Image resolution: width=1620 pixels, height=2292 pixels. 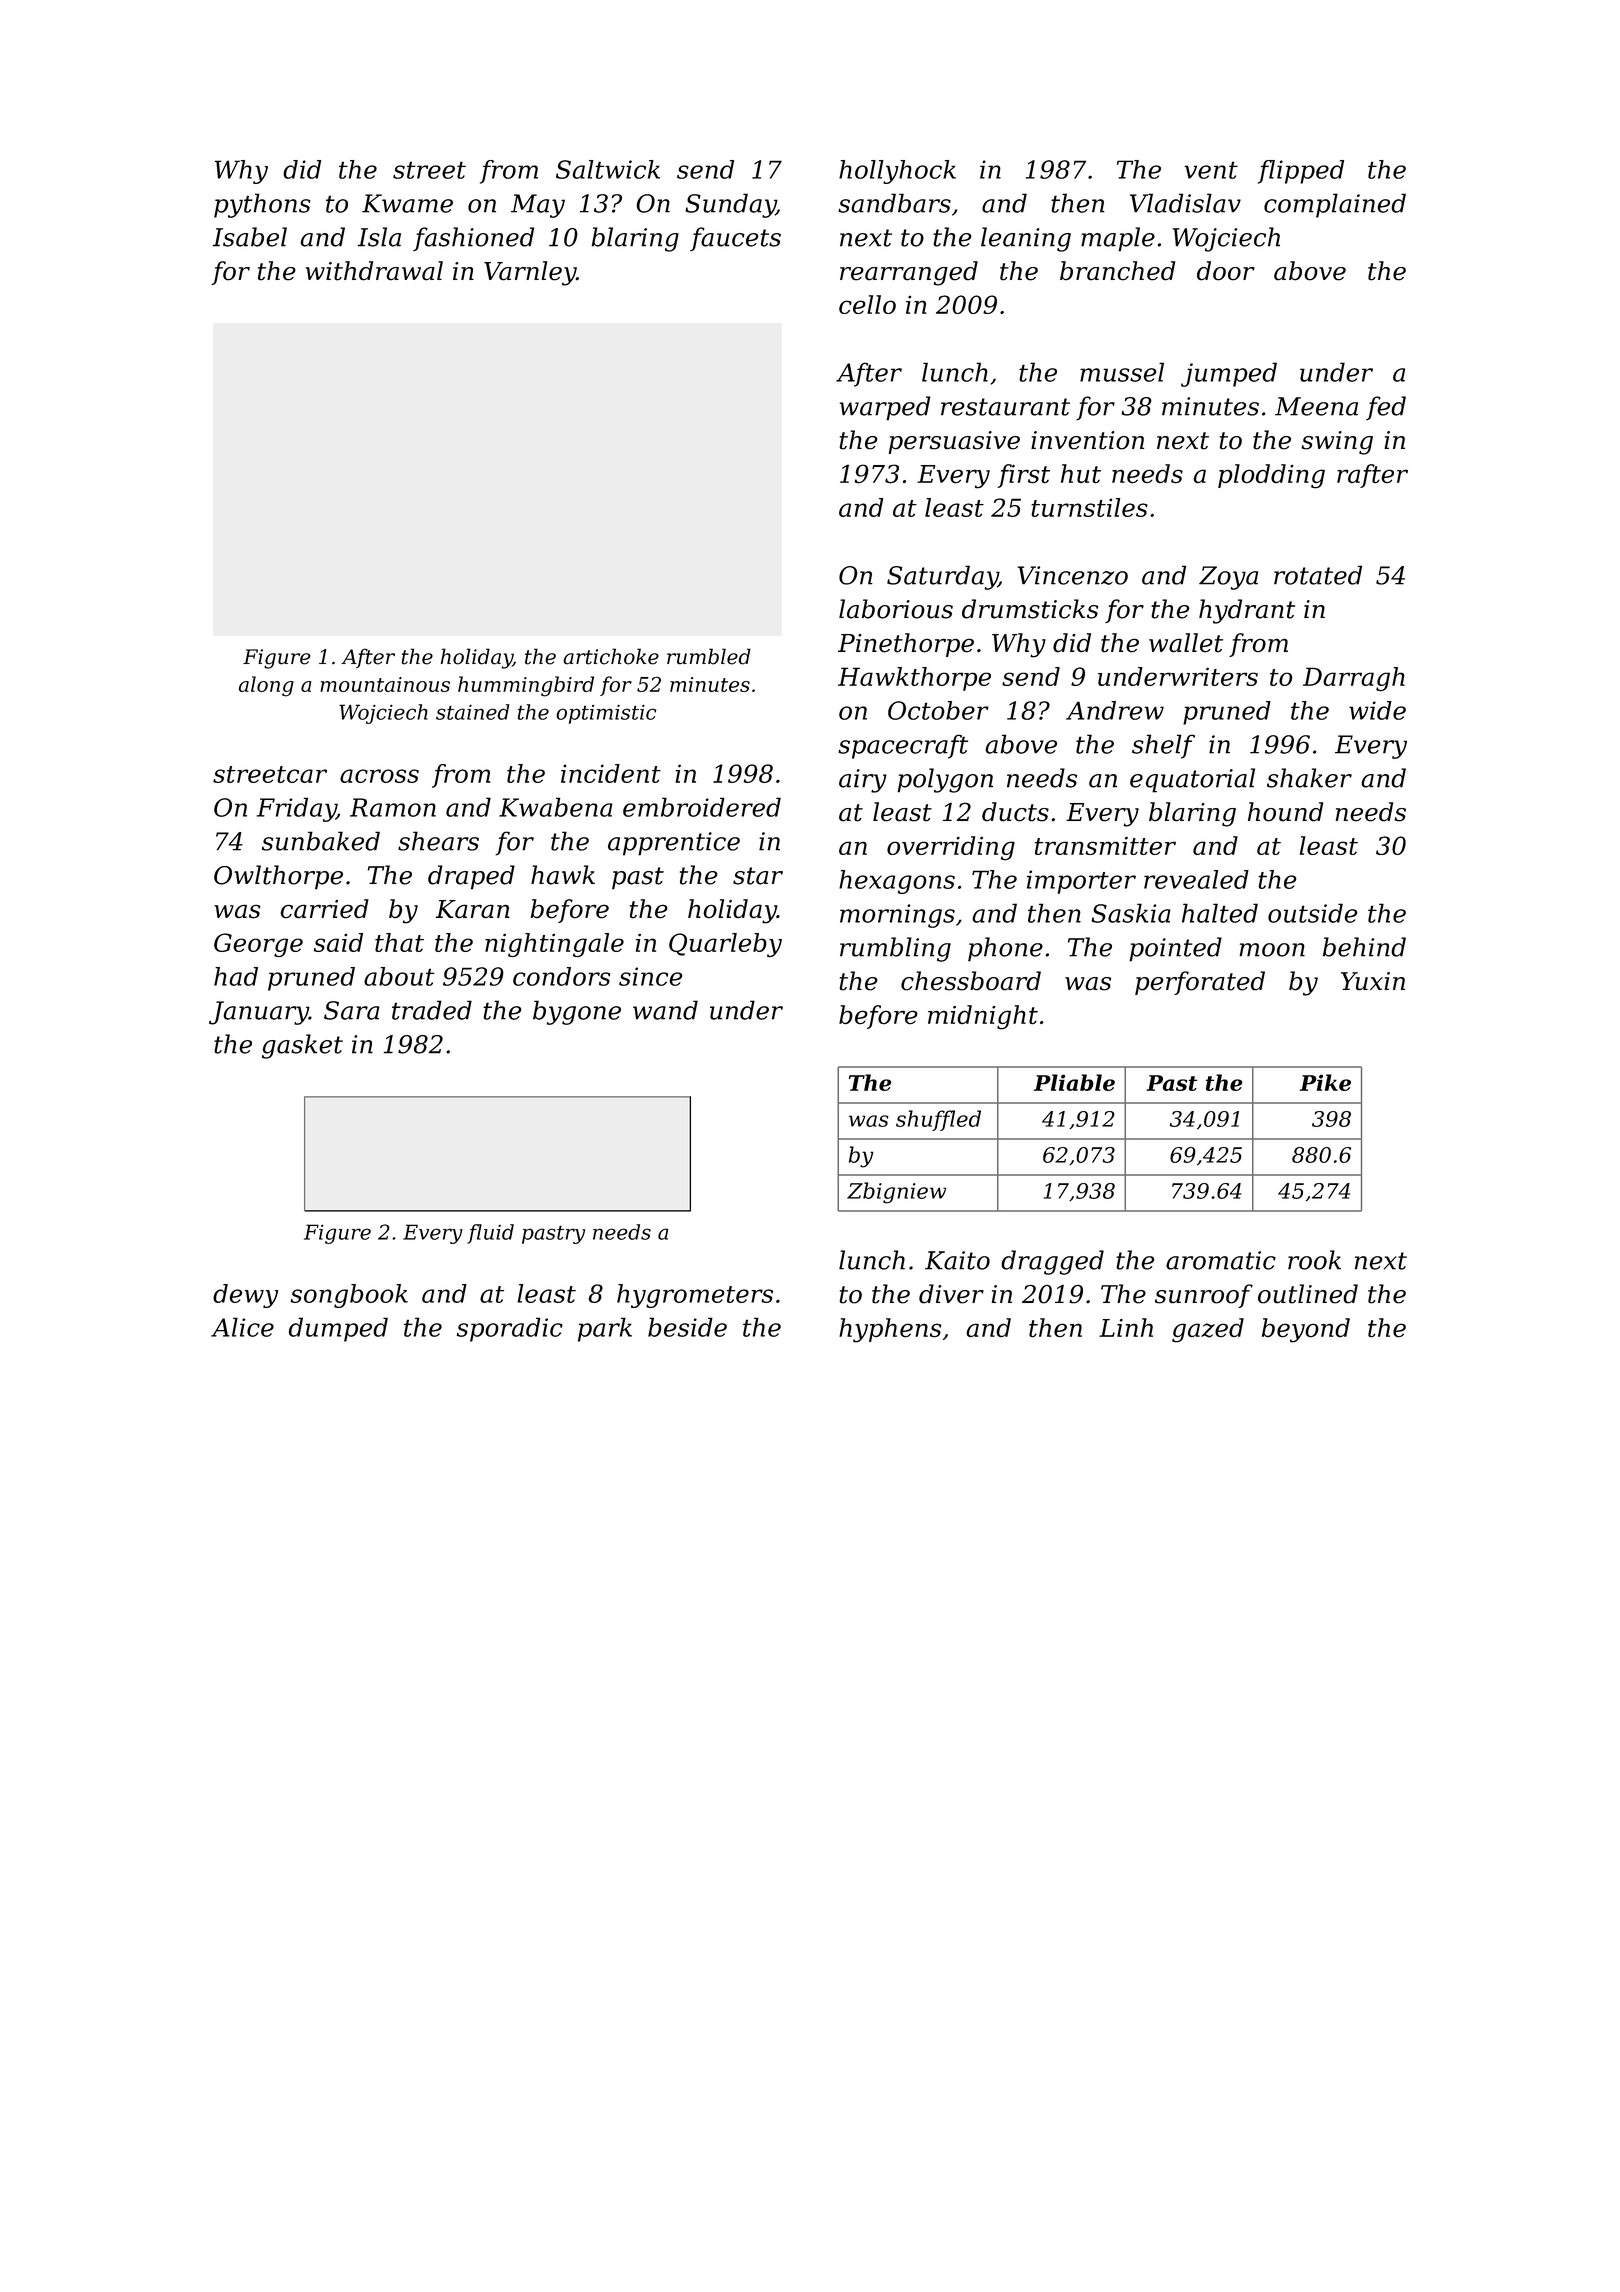 I want to click on artichoke, so click(x=611, y=656).
